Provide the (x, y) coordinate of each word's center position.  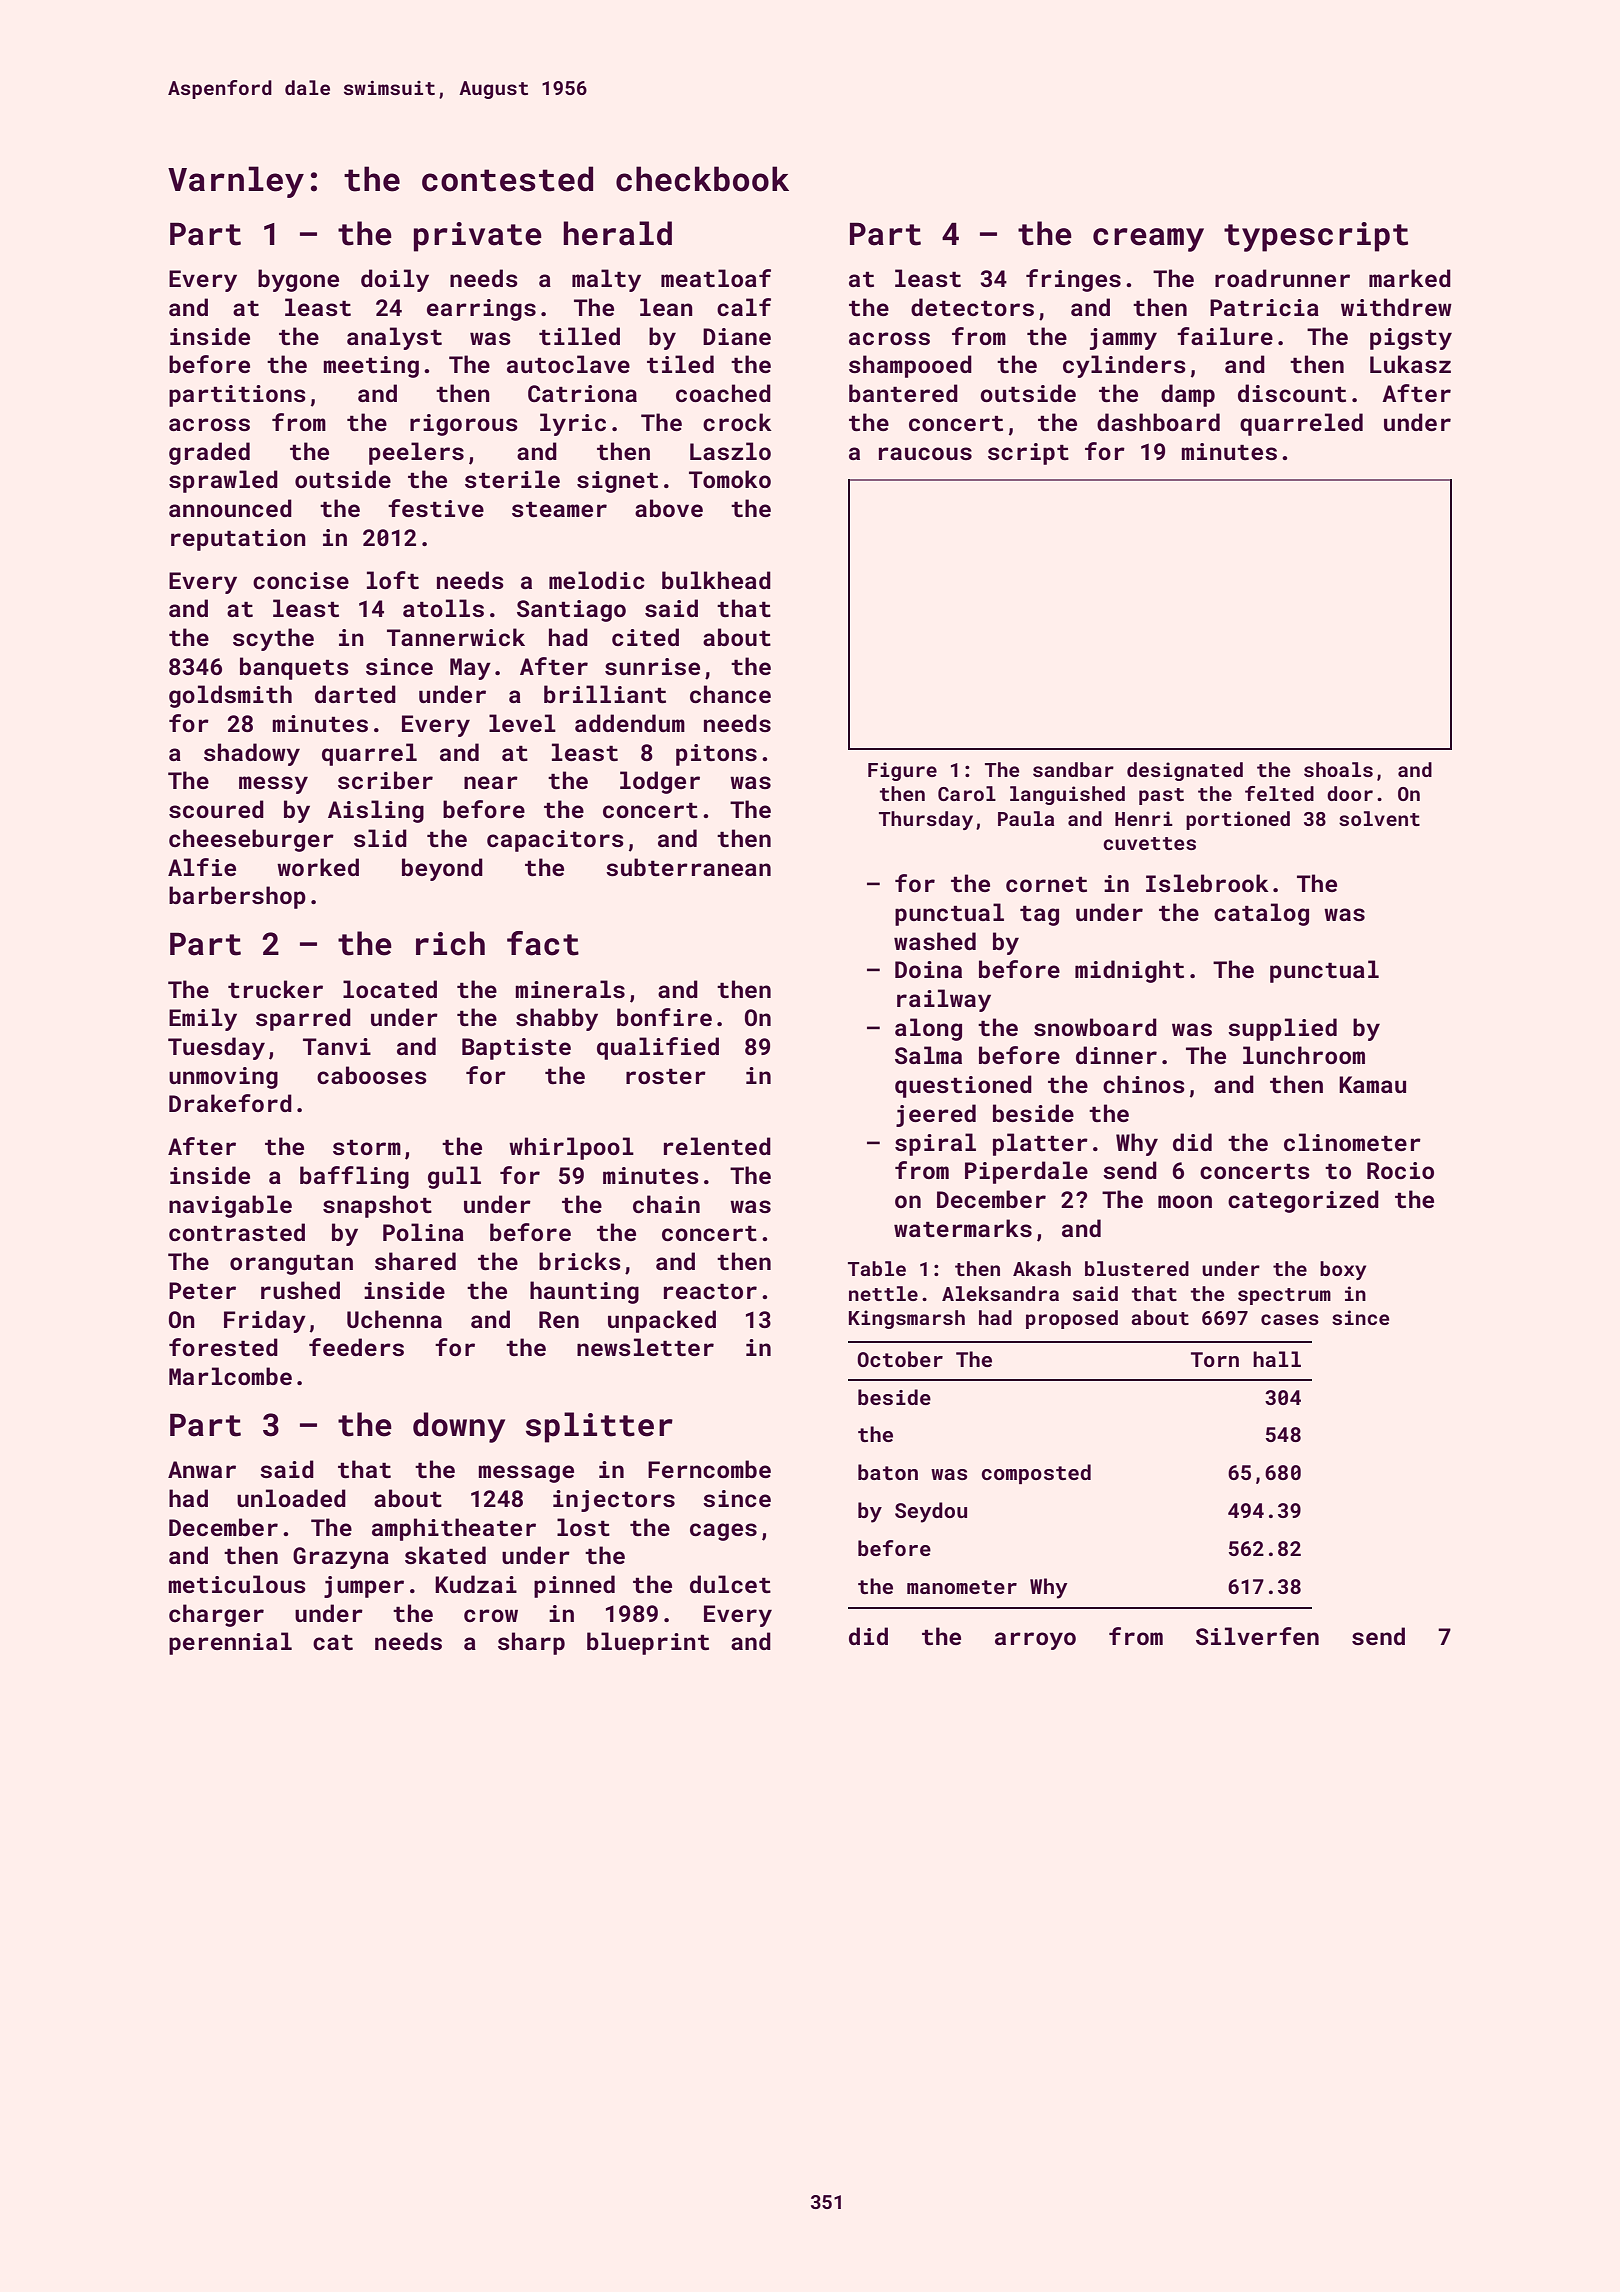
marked (1410, 278)
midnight (1129, 971)
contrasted (237, 1232)
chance (730, 694)
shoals (1338, 769)
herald (617, 233)
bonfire (664, 1017)
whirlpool (571, 1148)
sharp (531, 1643)
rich (450, 943)
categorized (1303, 1201)
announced (230, 508)
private (478, 237)
